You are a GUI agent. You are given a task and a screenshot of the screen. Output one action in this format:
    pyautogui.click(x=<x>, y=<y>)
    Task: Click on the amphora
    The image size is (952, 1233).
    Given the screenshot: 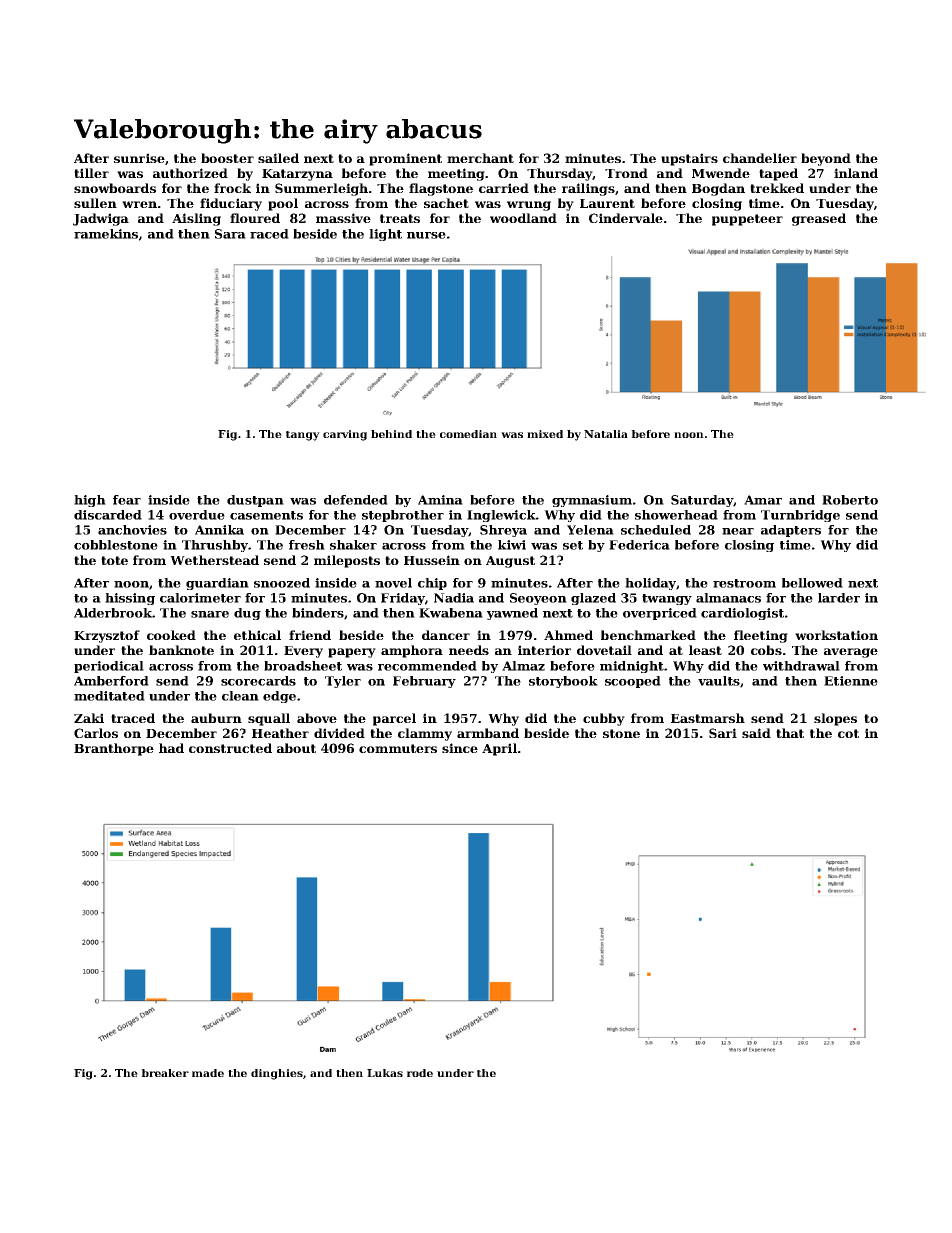 What is the action you would take?
    pyautogui.click(x=412, y=651)
